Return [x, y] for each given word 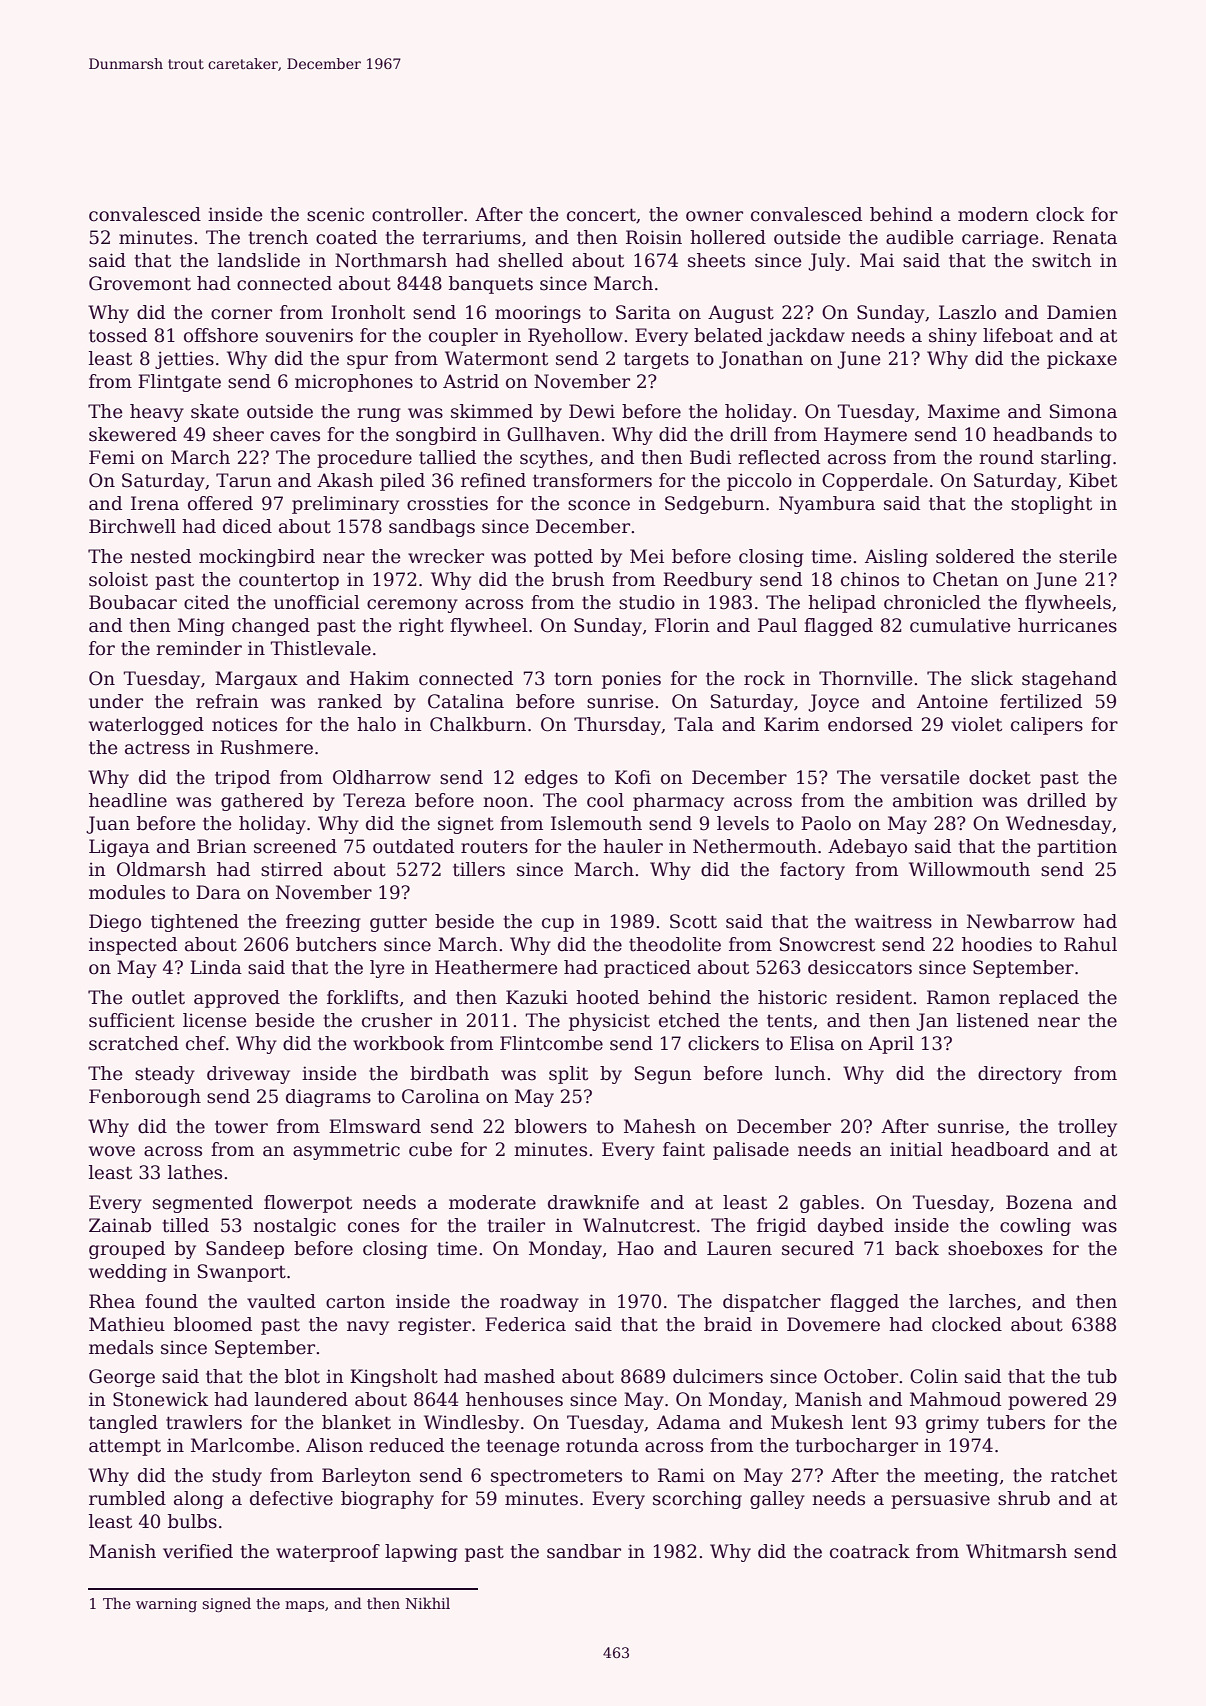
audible [919, 237]
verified [198, 1551]
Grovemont [140, 283]
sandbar [584, 1551]
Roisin [654, 237]
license [214, 1020]
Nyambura [827, 505]
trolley [1087, 1128]
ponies [631, 680]
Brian [222, 846]
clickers [723, 1043]
